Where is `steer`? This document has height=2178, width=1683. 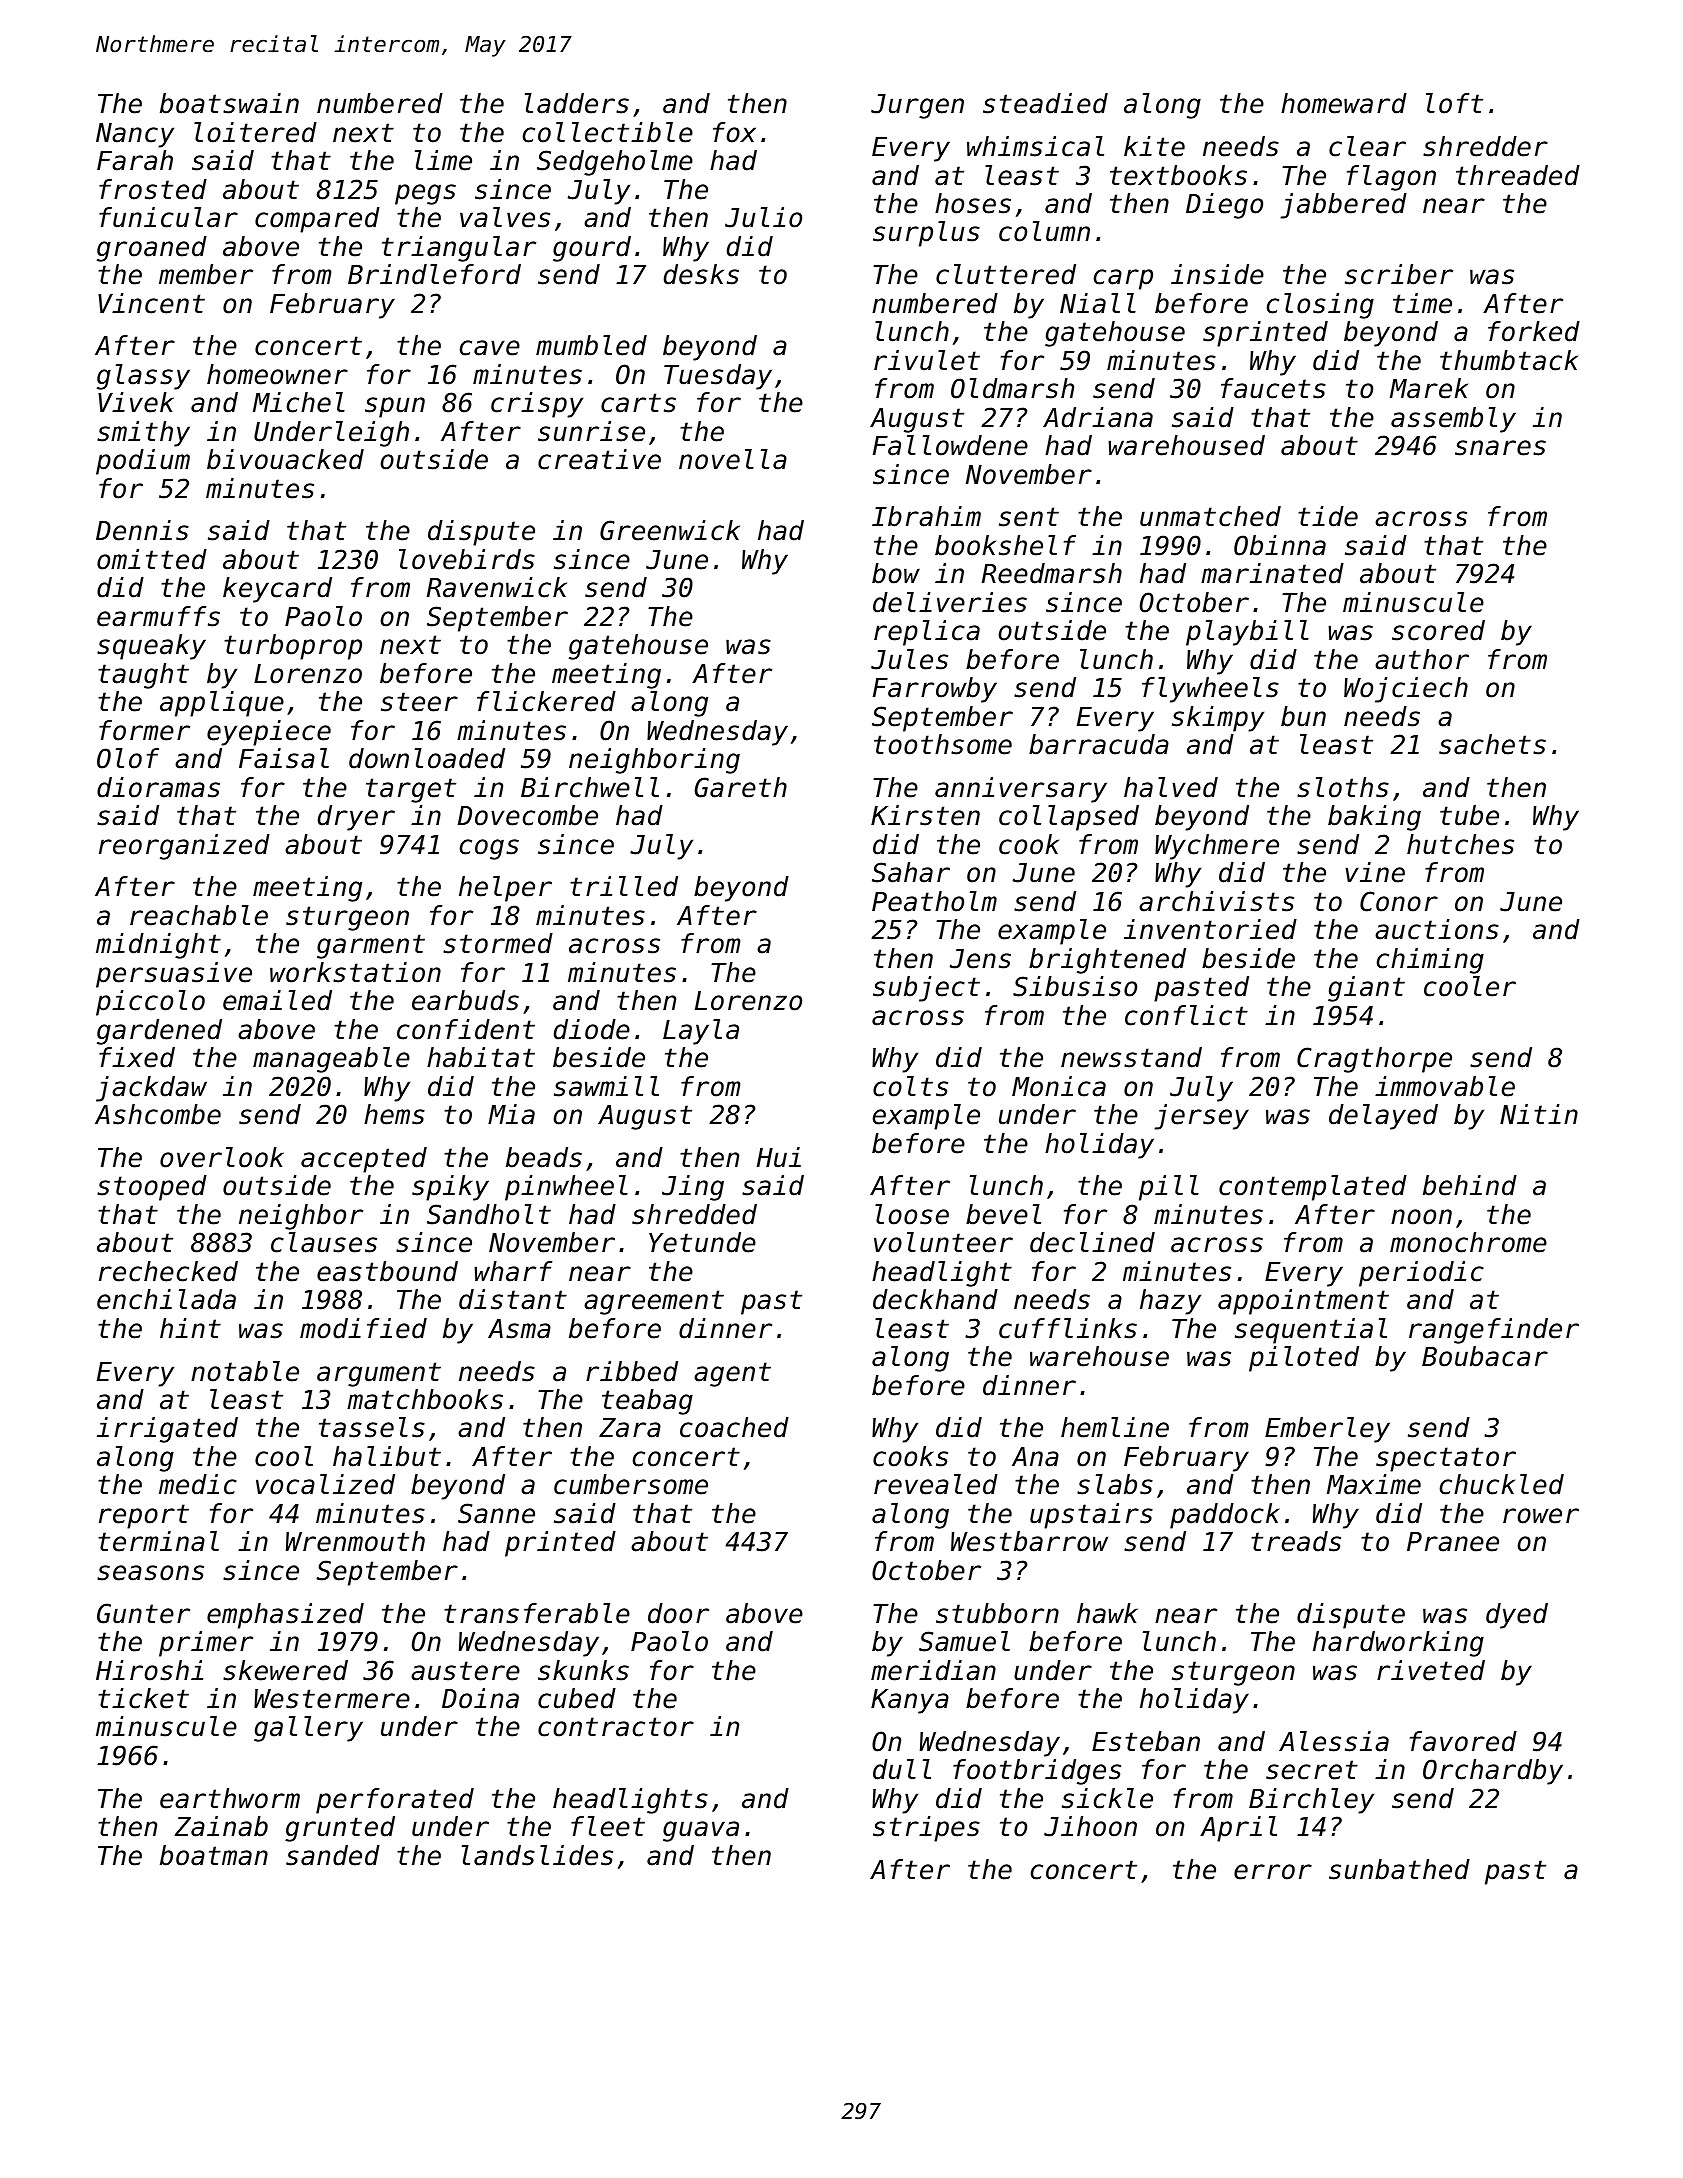 steer is located at coordinates (419, 702).
